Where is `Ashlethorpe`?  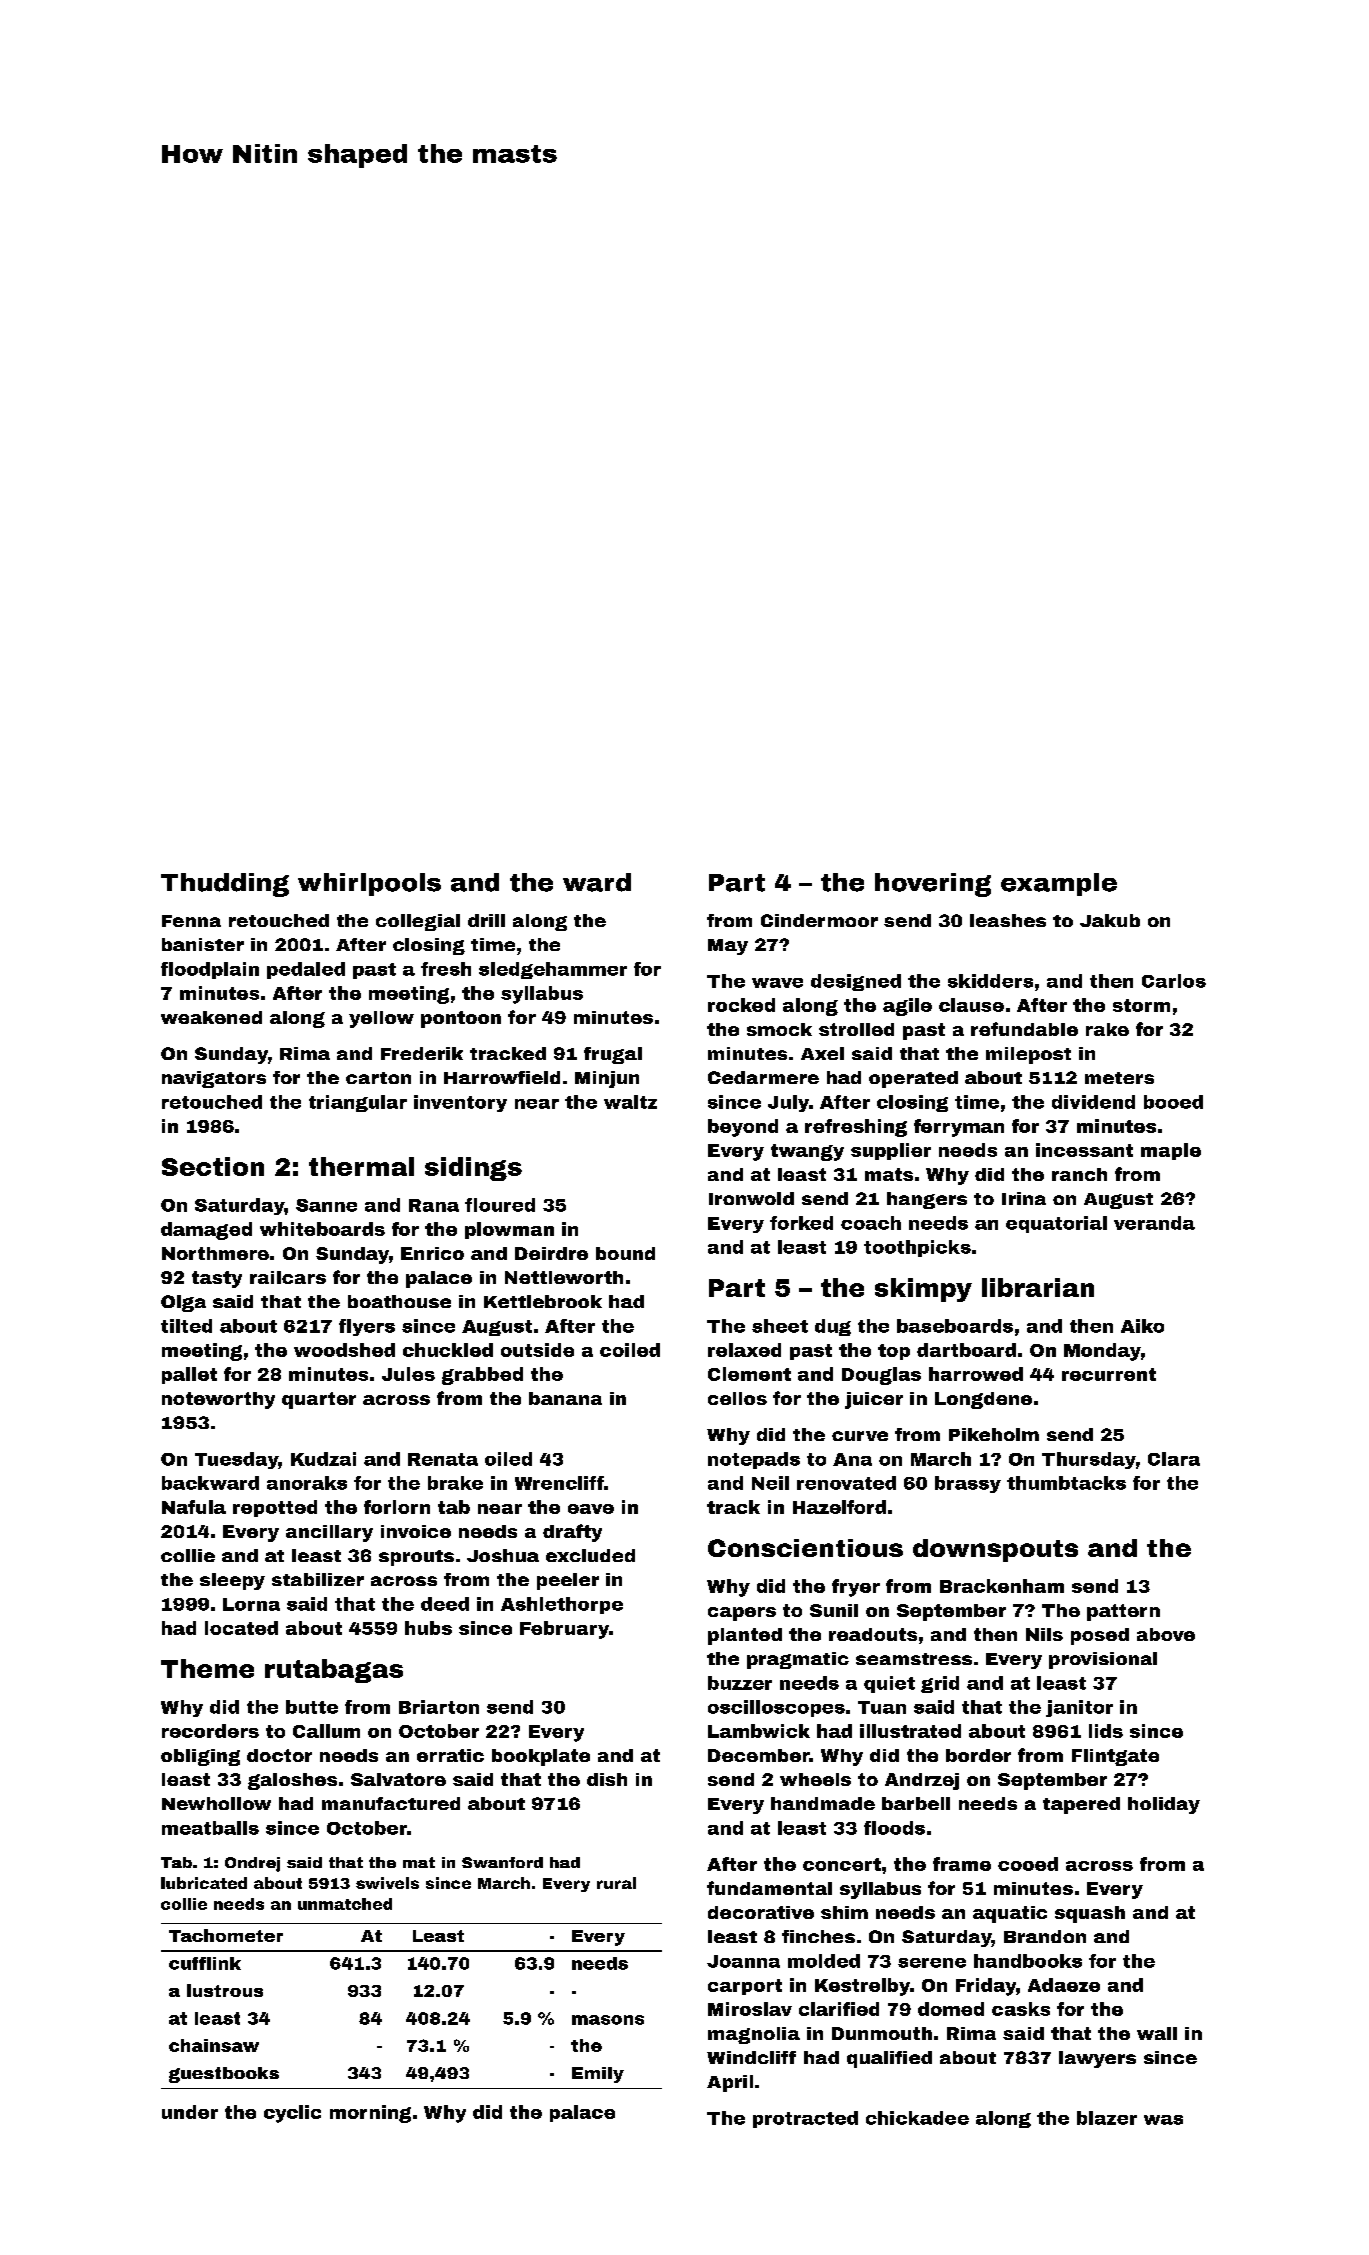
Ashlethorpe is located at coordinates (562, 1605).
